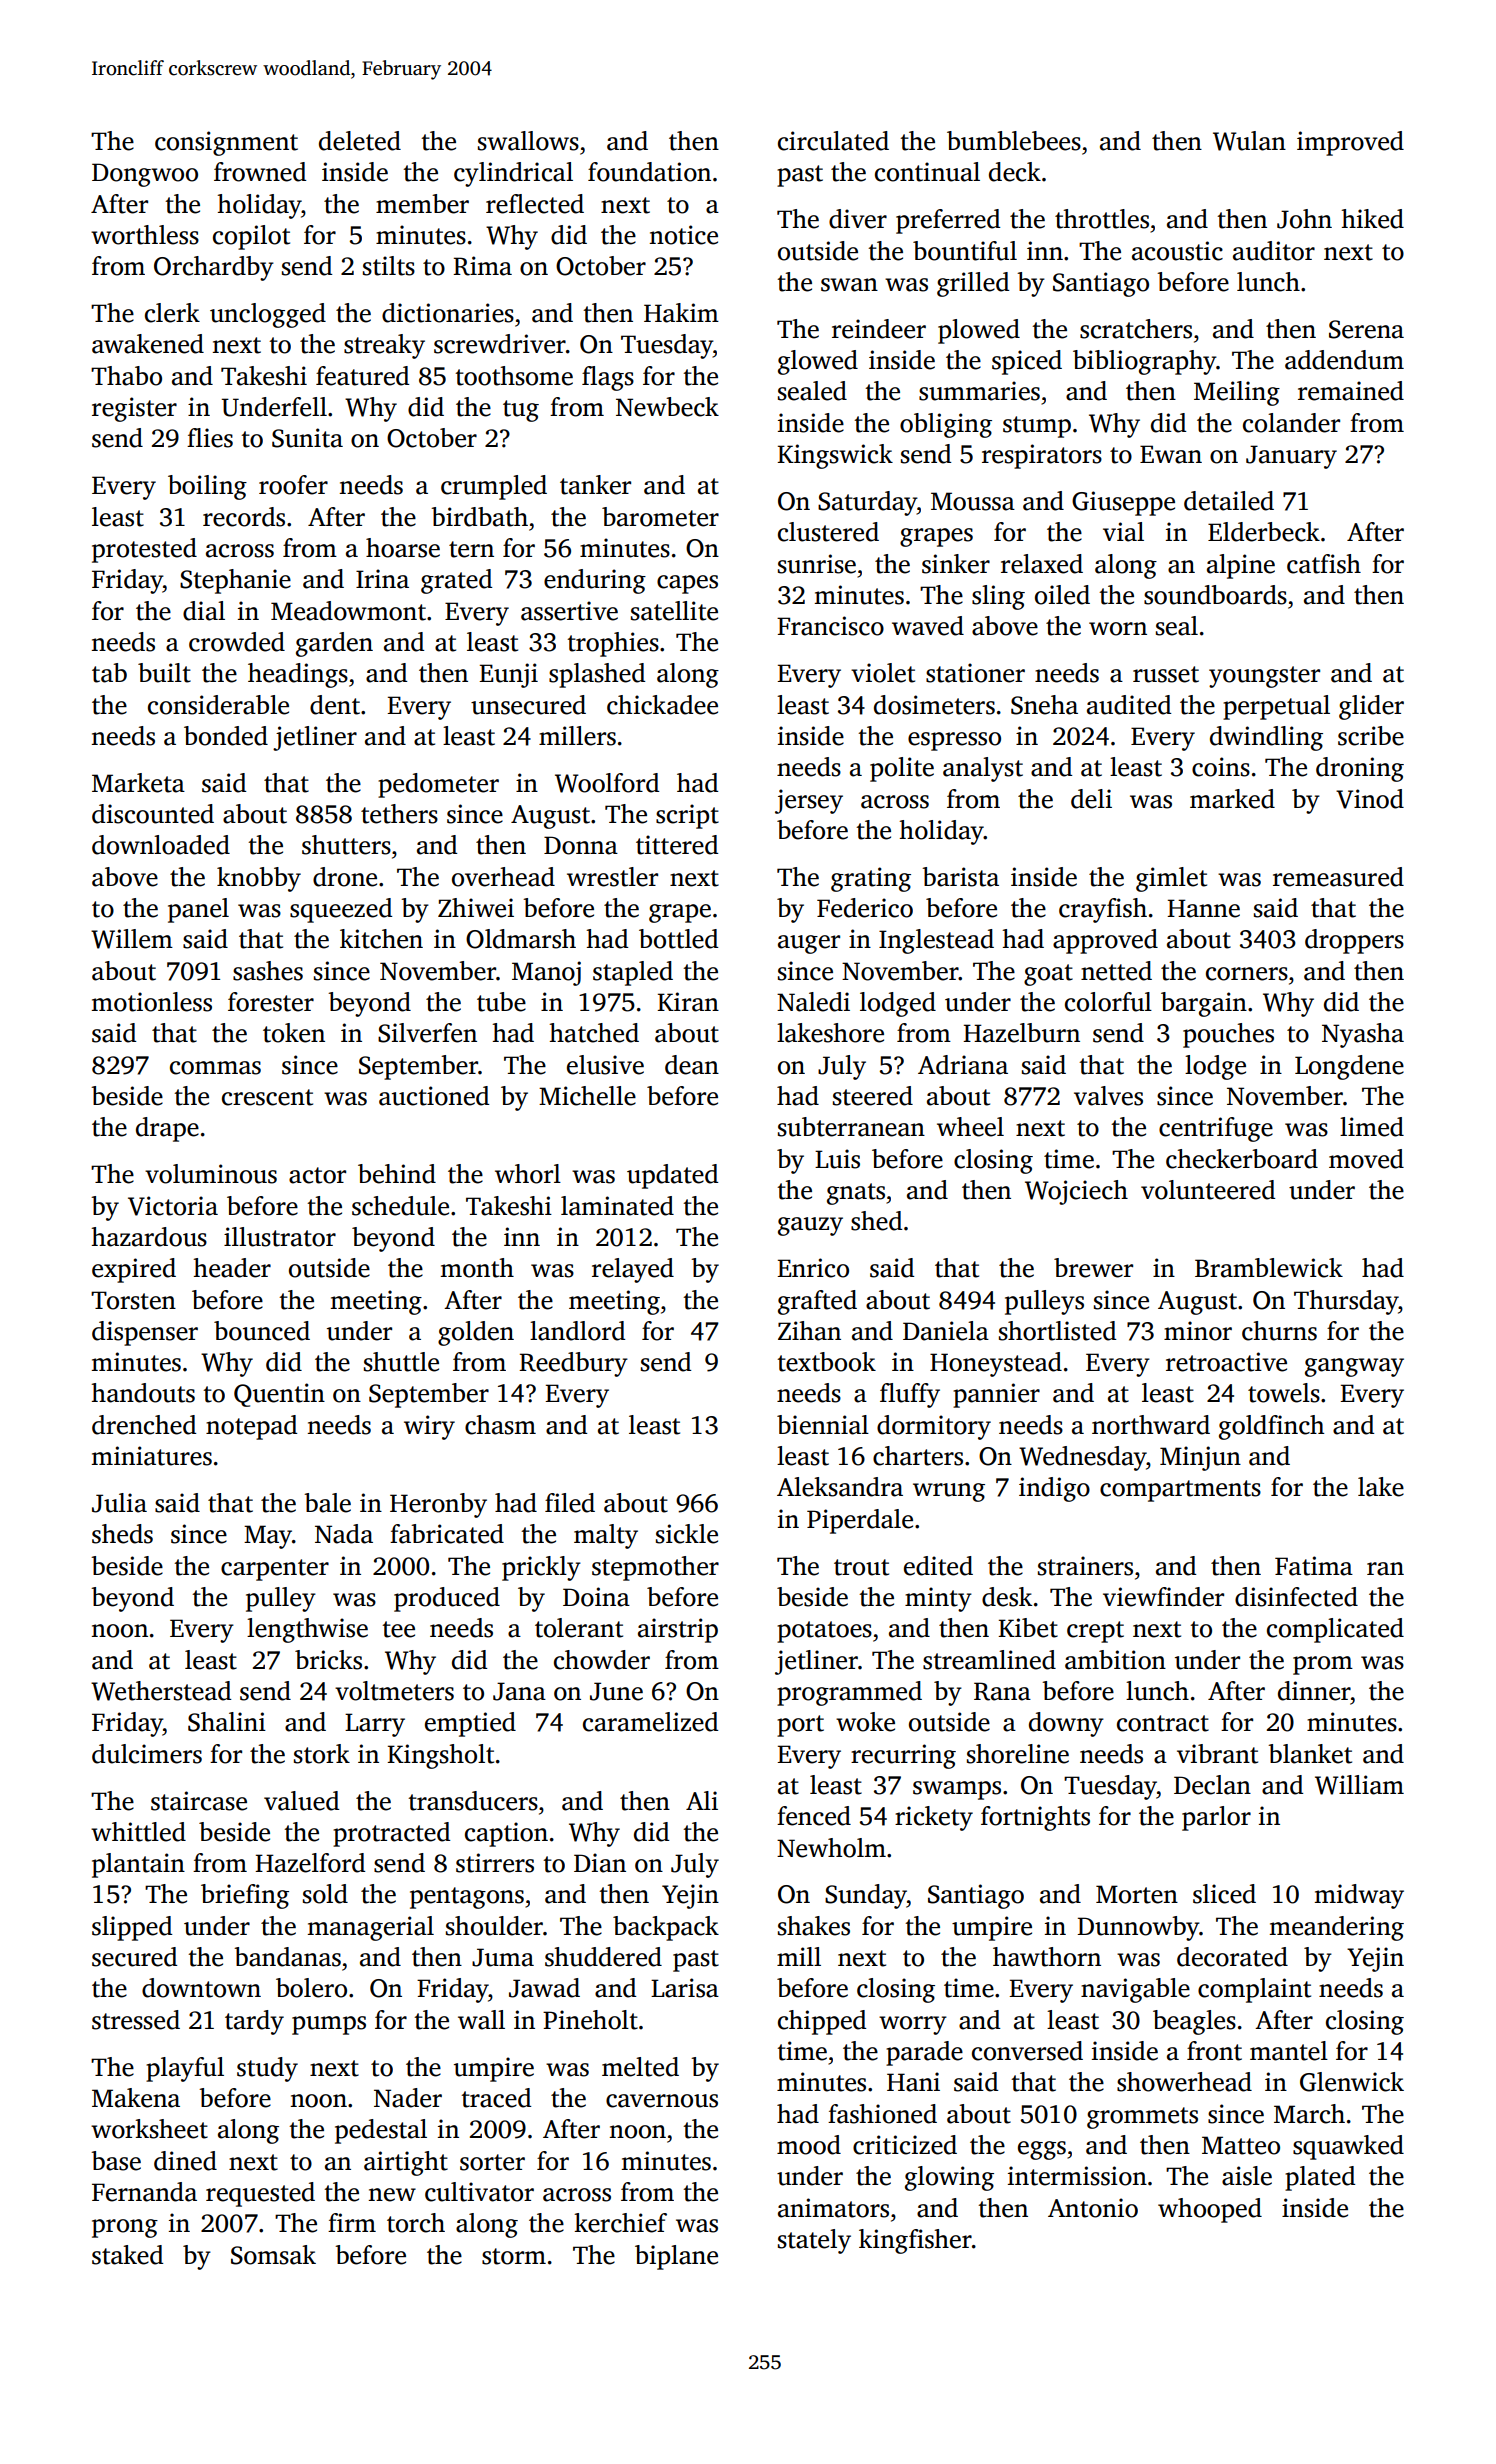 Image resolution: width=1496 pixels, height=2464 pixels. Describe the element at coordinates (237, 642) in the screenshot. I see `crowded` at that location.
